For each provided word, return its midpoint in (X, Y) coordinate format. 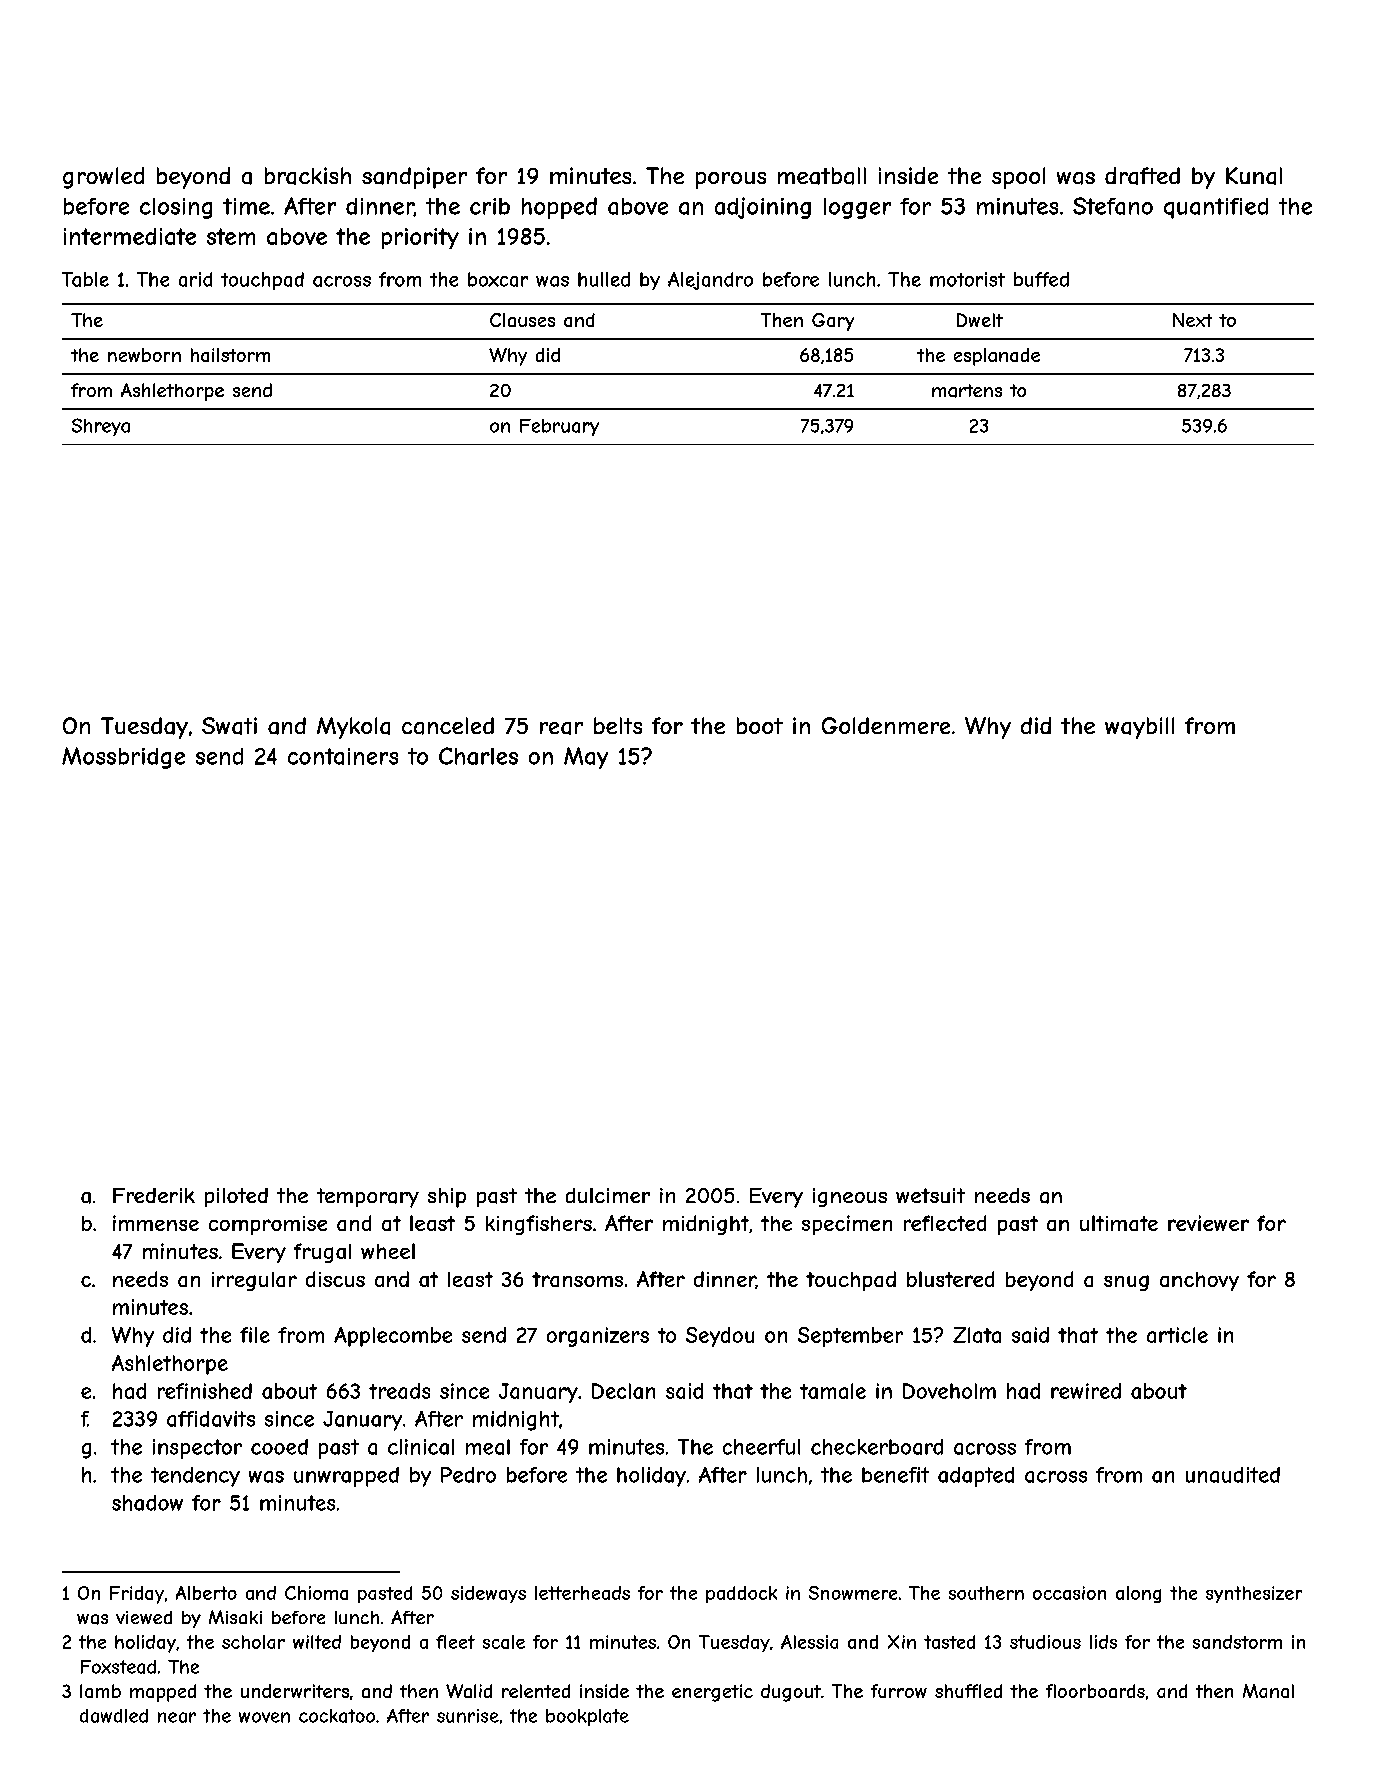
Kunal (1254, 176)
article (1177, 1335)
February (559, 427)
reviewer (1208, 1223)
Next (1192, 320)
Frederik (154, 1195)
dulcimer (608, 1195)
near (177, 1717)
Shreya (101, 427)
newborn (144, 355)
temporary (368, 1198)
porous (731, 180)
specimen (847, 1225)
